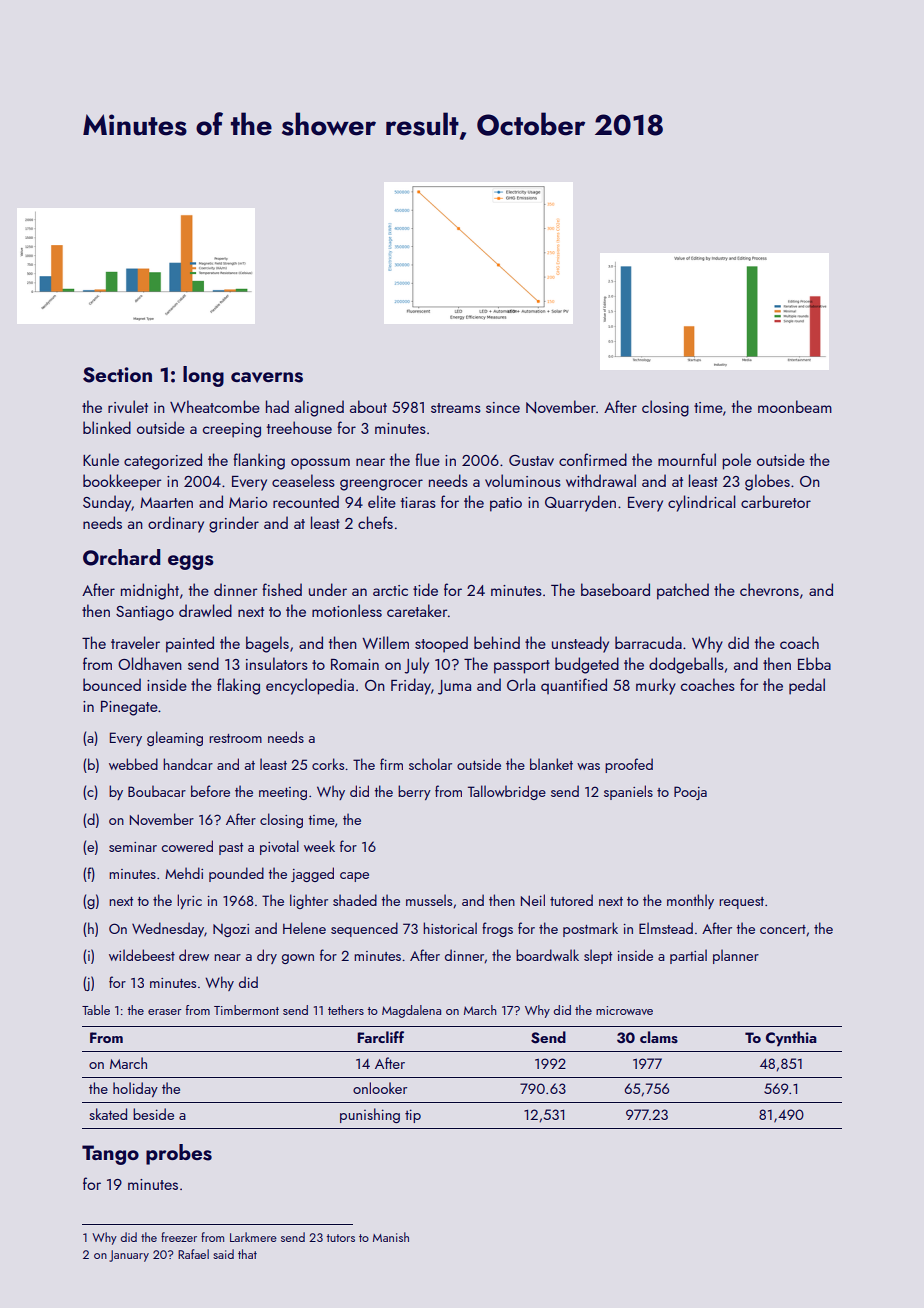 The image size is (924, 1308). I want to click on freezer, so click(179, 1237).
